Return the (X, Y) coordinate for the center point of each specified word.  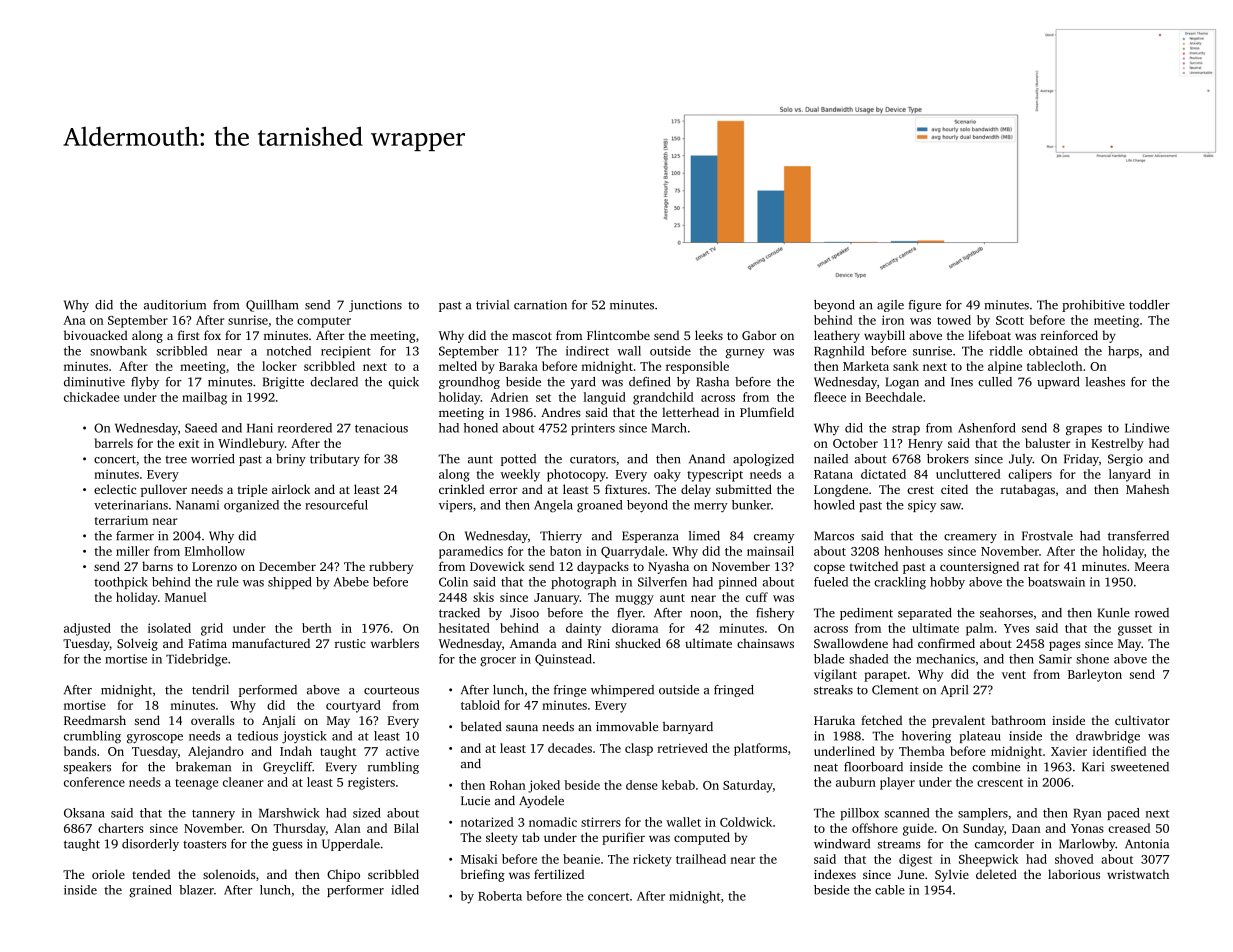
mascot (532, 336)
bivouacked (96, 335)
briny (291, 460)
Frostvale (1047, 536)
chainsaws (765, 643)
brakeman (203, 767)
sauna (522, 728)
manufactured (271, 643)
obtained (1053, 351)
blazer (196, 890)
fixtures (626, 489)
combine (996, 767)
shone (1092, 659)
